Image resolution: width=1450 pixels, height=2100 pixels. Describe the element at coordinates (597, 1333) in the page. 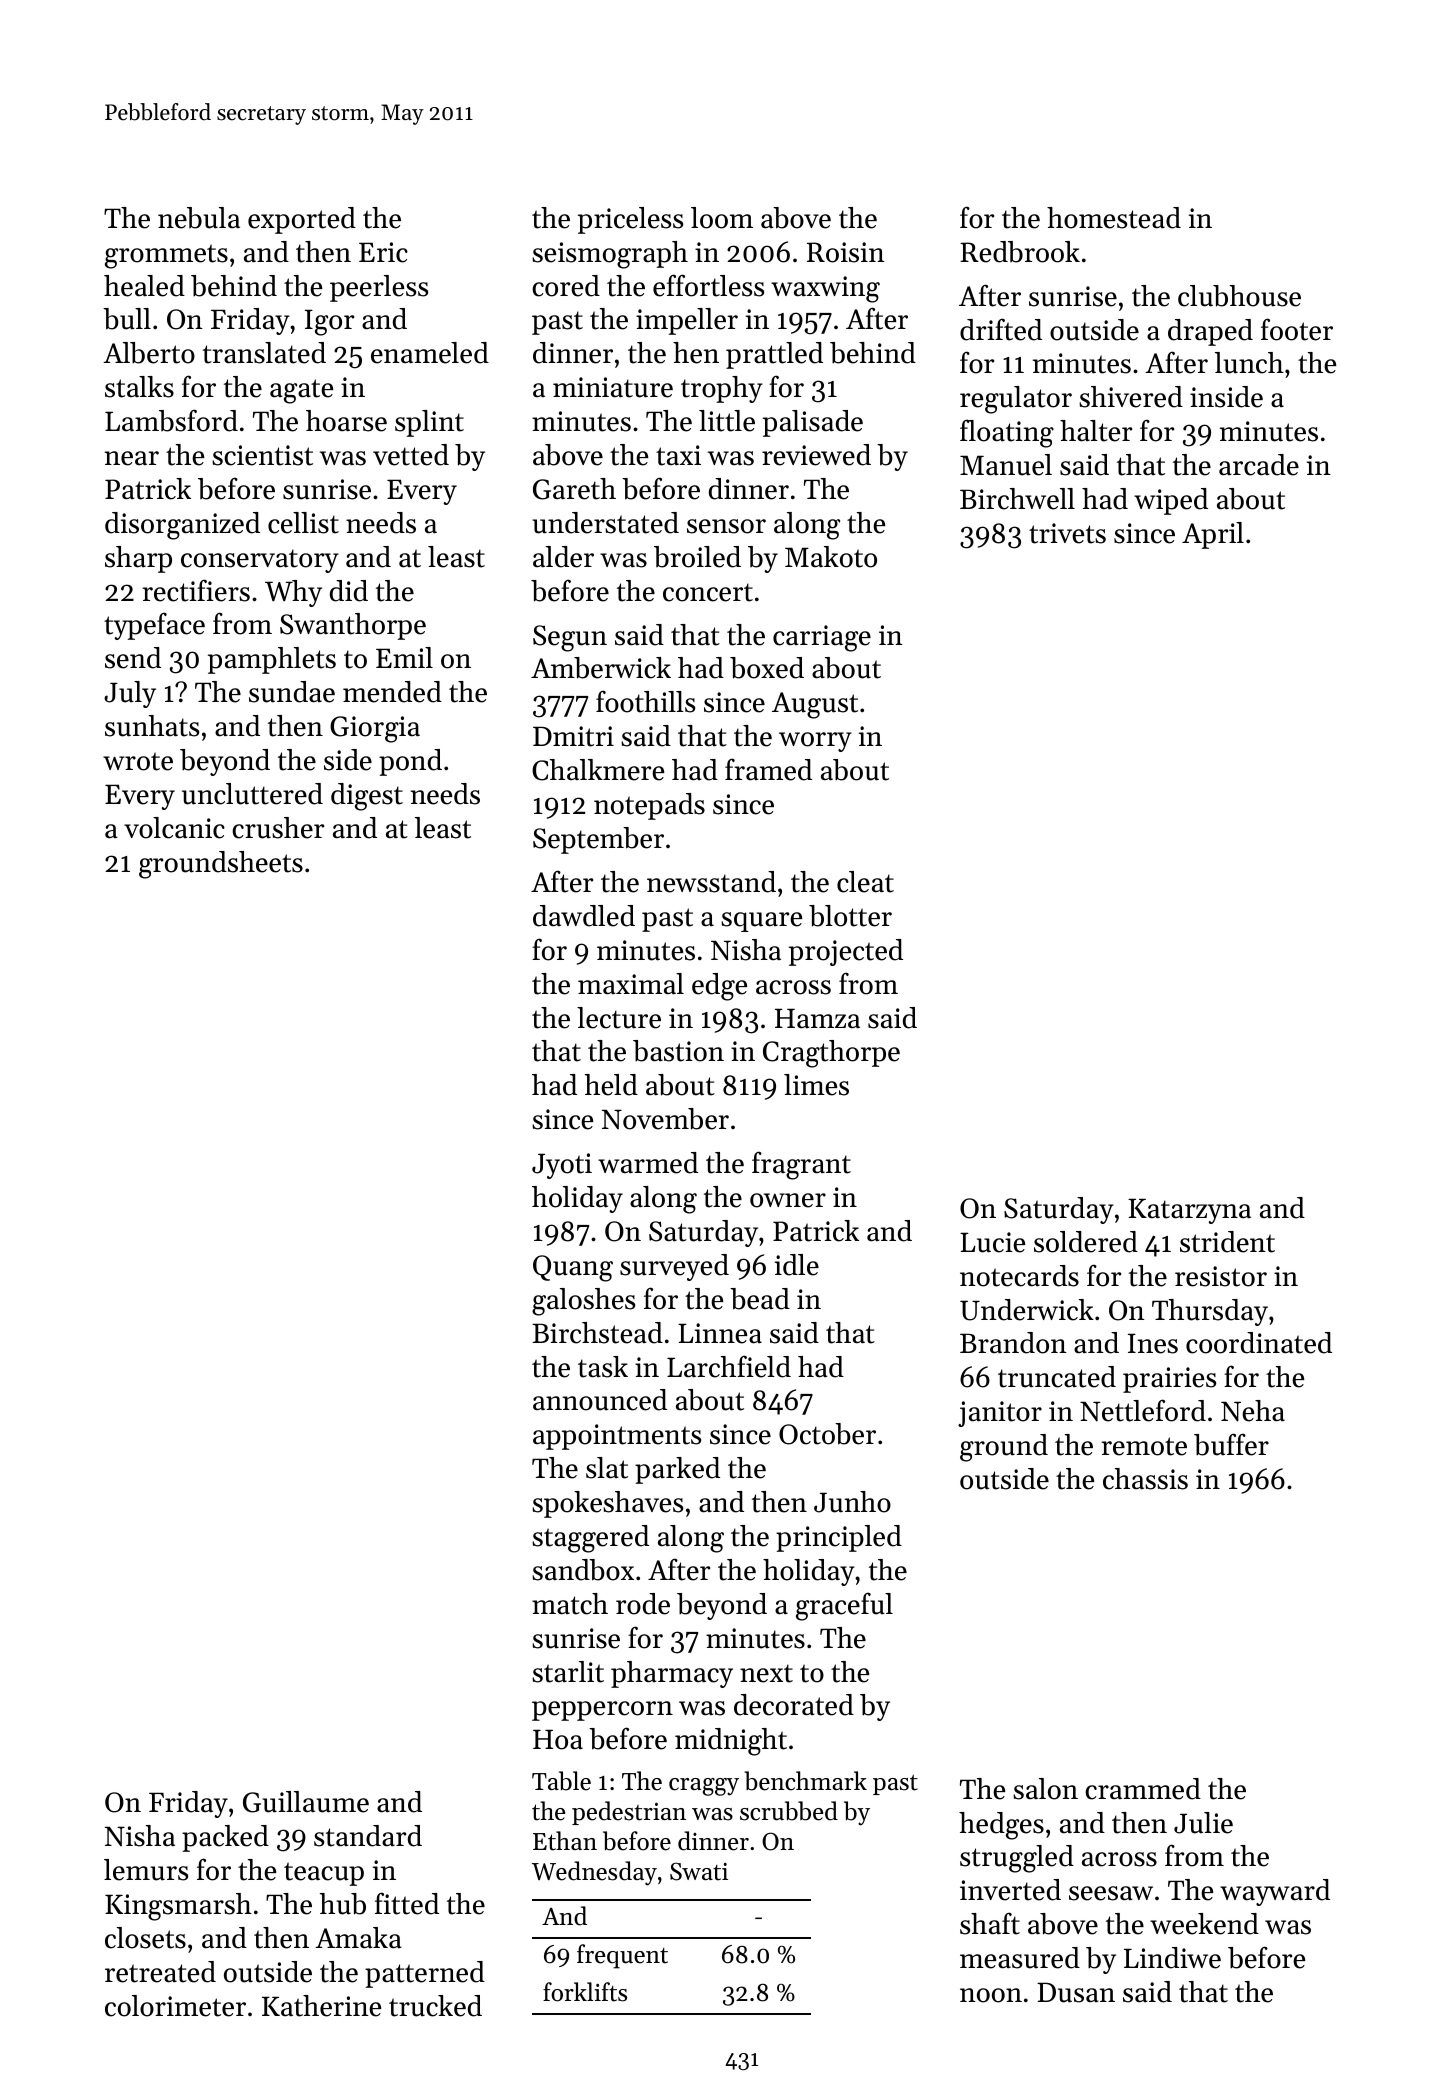

I see `Birchstead` at that location.
